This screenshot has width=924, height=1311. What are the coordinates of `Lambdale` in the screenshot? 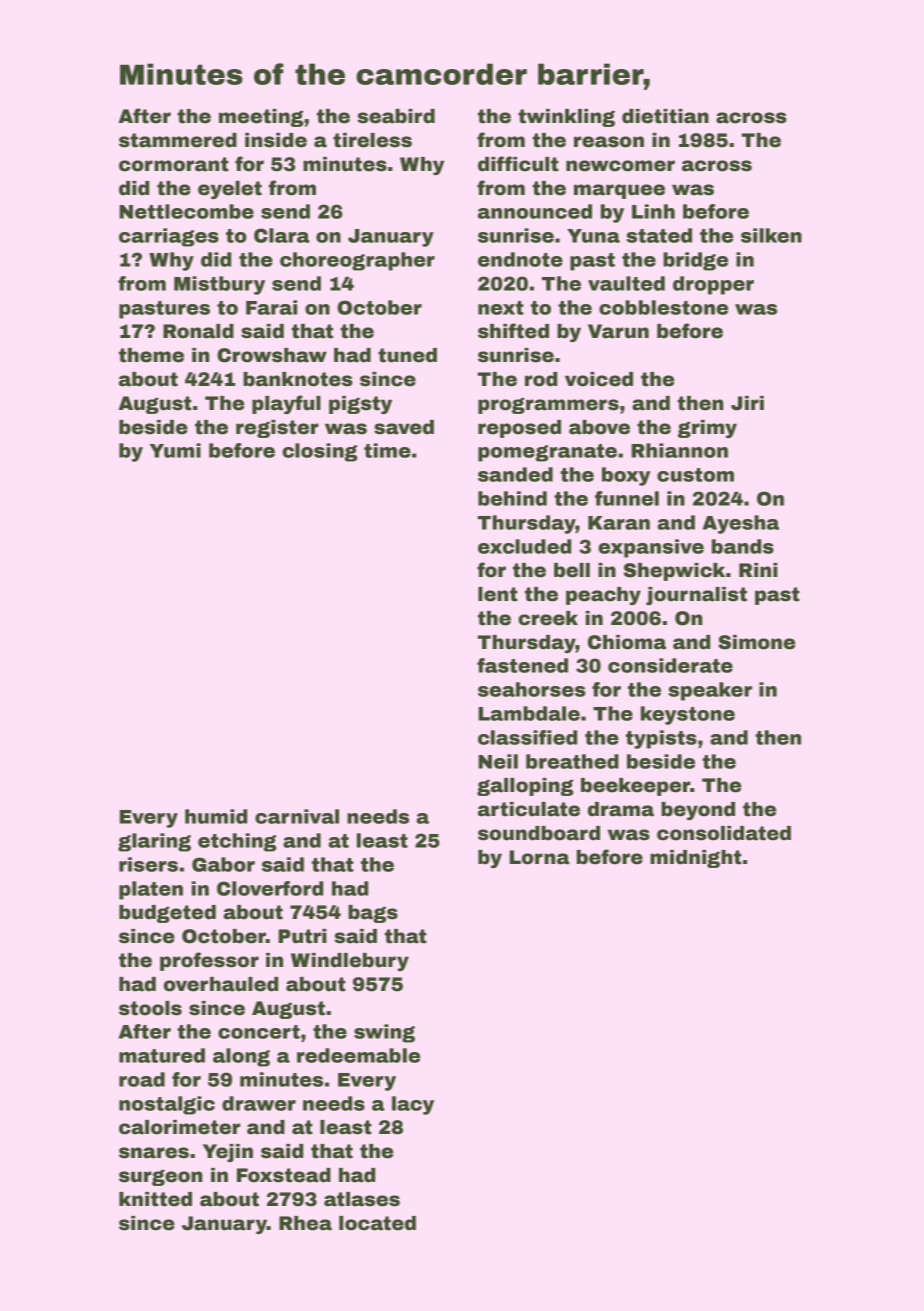 It's located at (529, 713).
